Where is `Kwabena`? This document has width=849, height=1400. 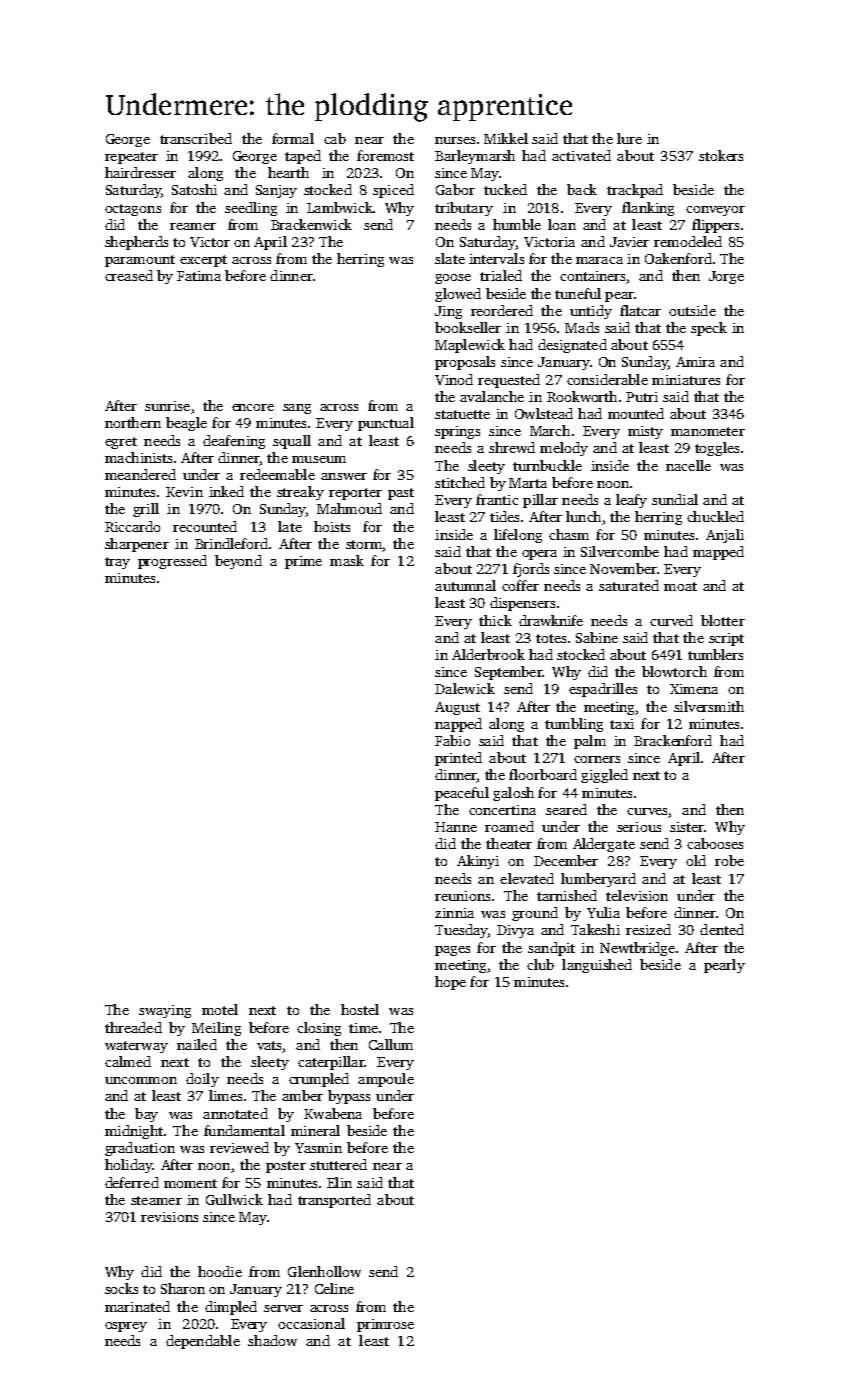 Kwabena is located at coordinates (333, 1113).
